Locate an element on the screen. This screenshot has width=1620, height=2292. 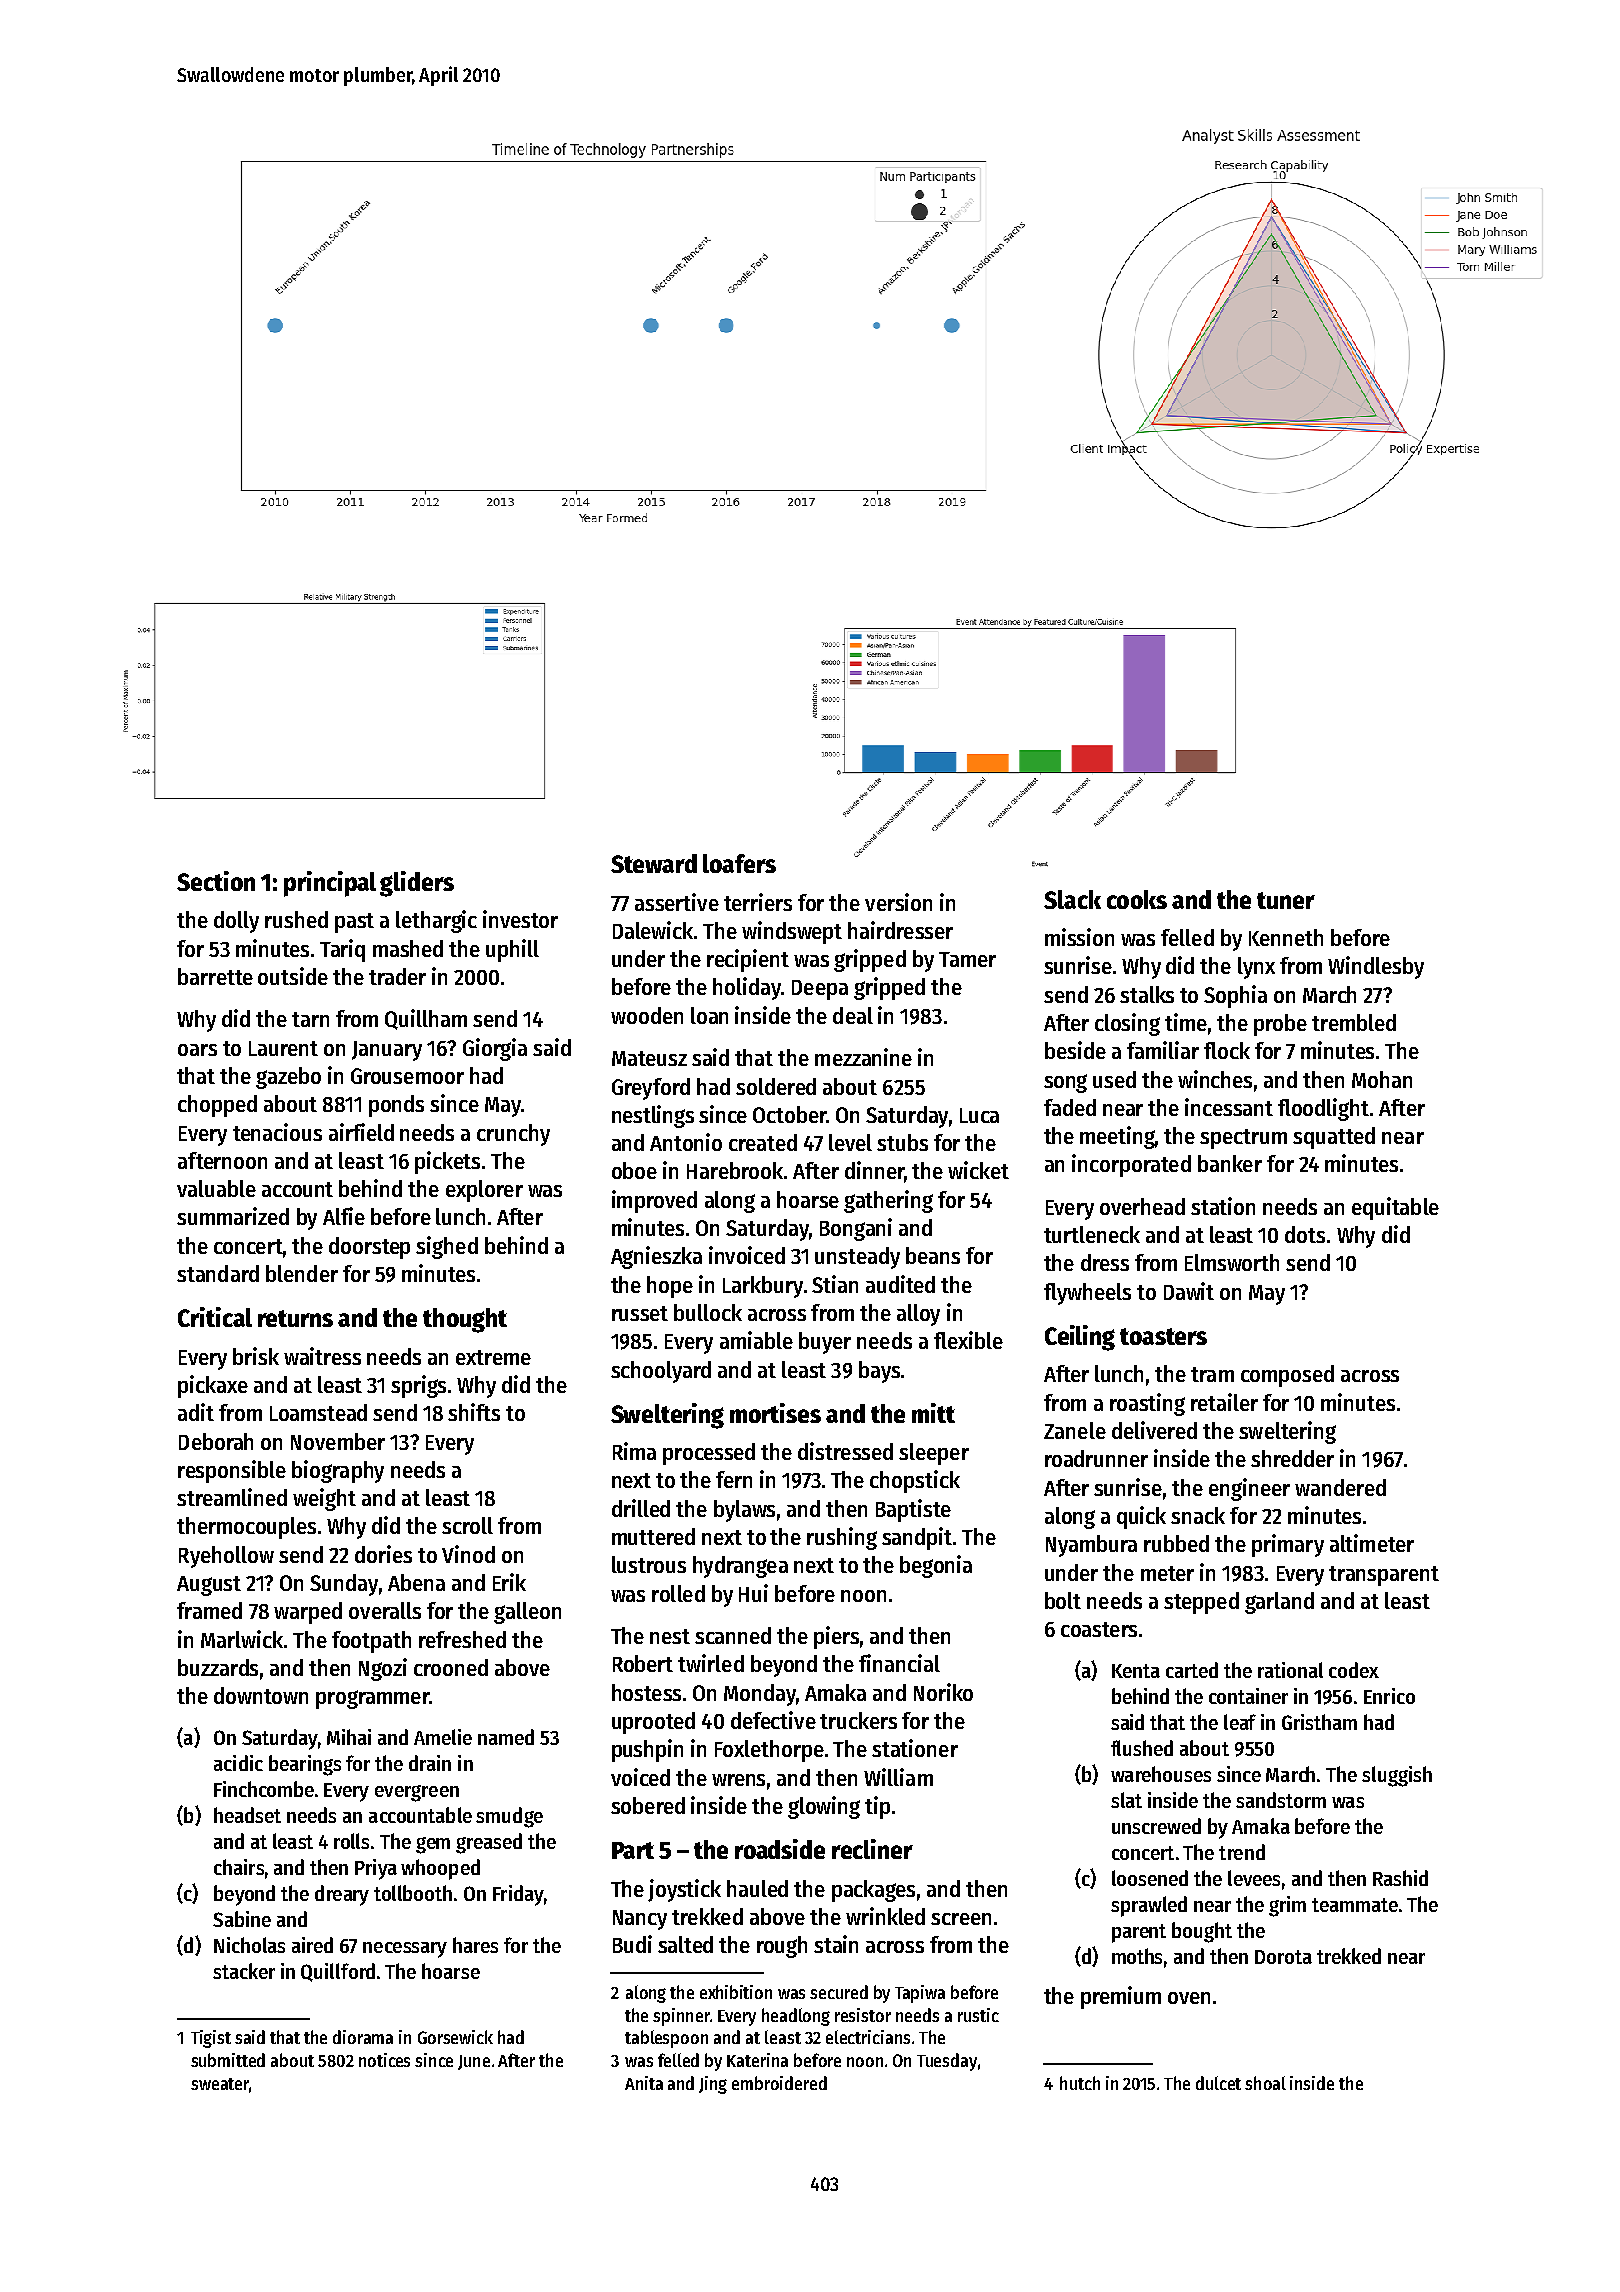
beans is located at coordinates (933, 1255).
